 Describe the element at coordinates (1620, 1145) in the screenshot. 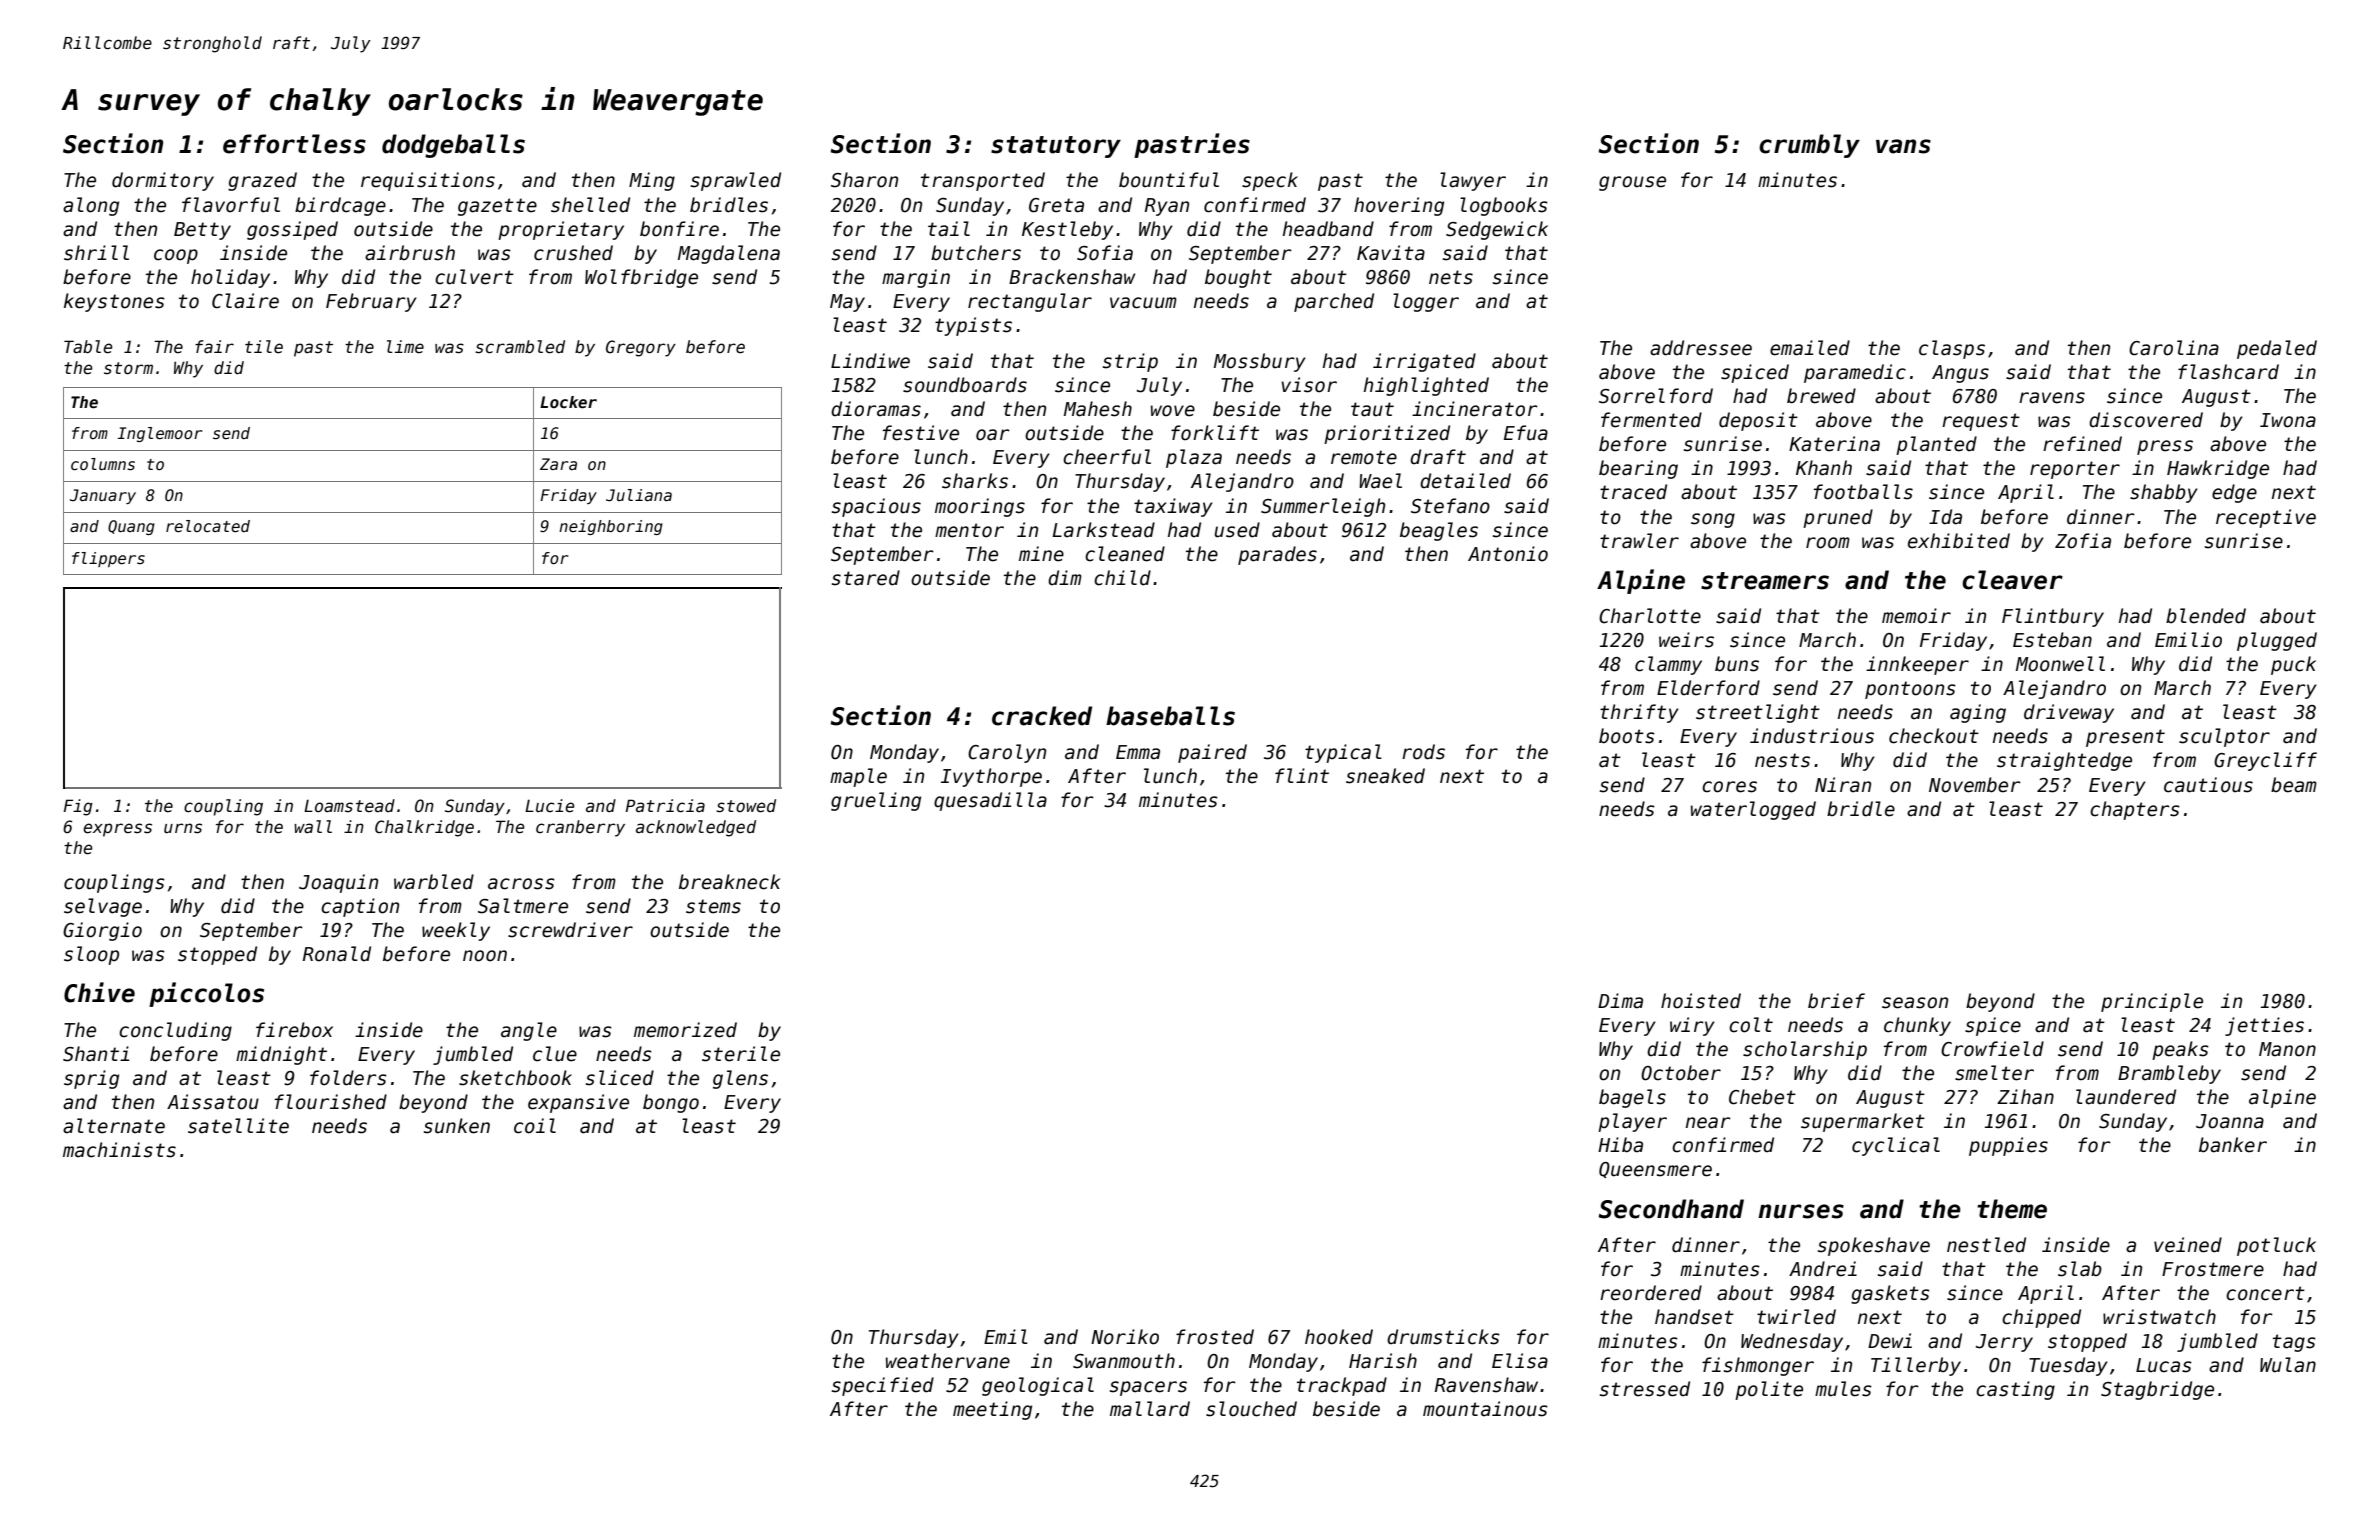

I see `Hiba` at that location.
